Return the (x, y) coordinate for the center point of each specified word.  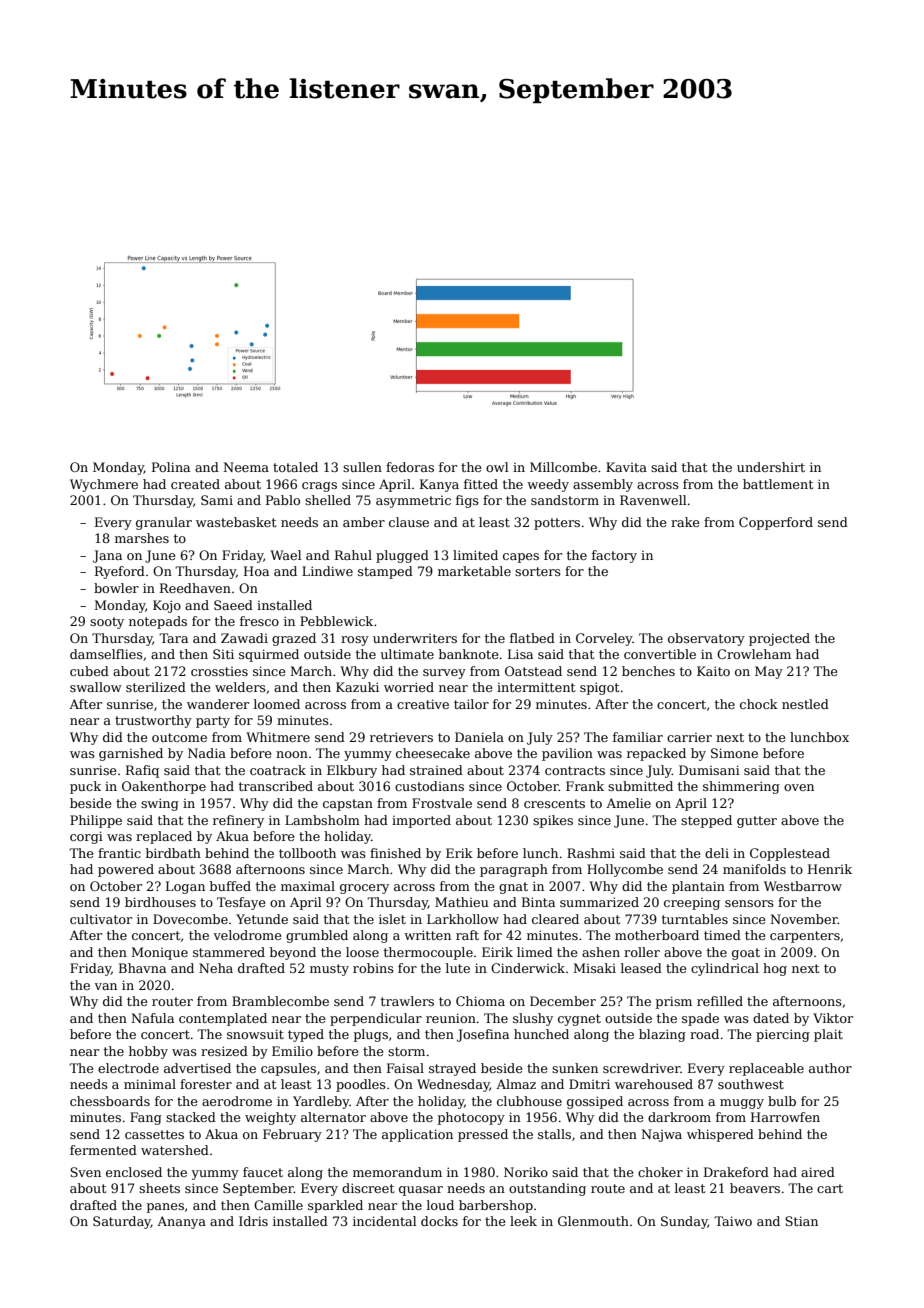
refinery (238, 821)
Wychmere (104, 485)
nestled (805, 704)
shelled (328, 500)
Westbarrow (803, 886)
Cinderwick (528, 968)
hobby (148, 1052)
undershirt (771, 467)
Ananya (181, 1222)
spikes (553, 821)
